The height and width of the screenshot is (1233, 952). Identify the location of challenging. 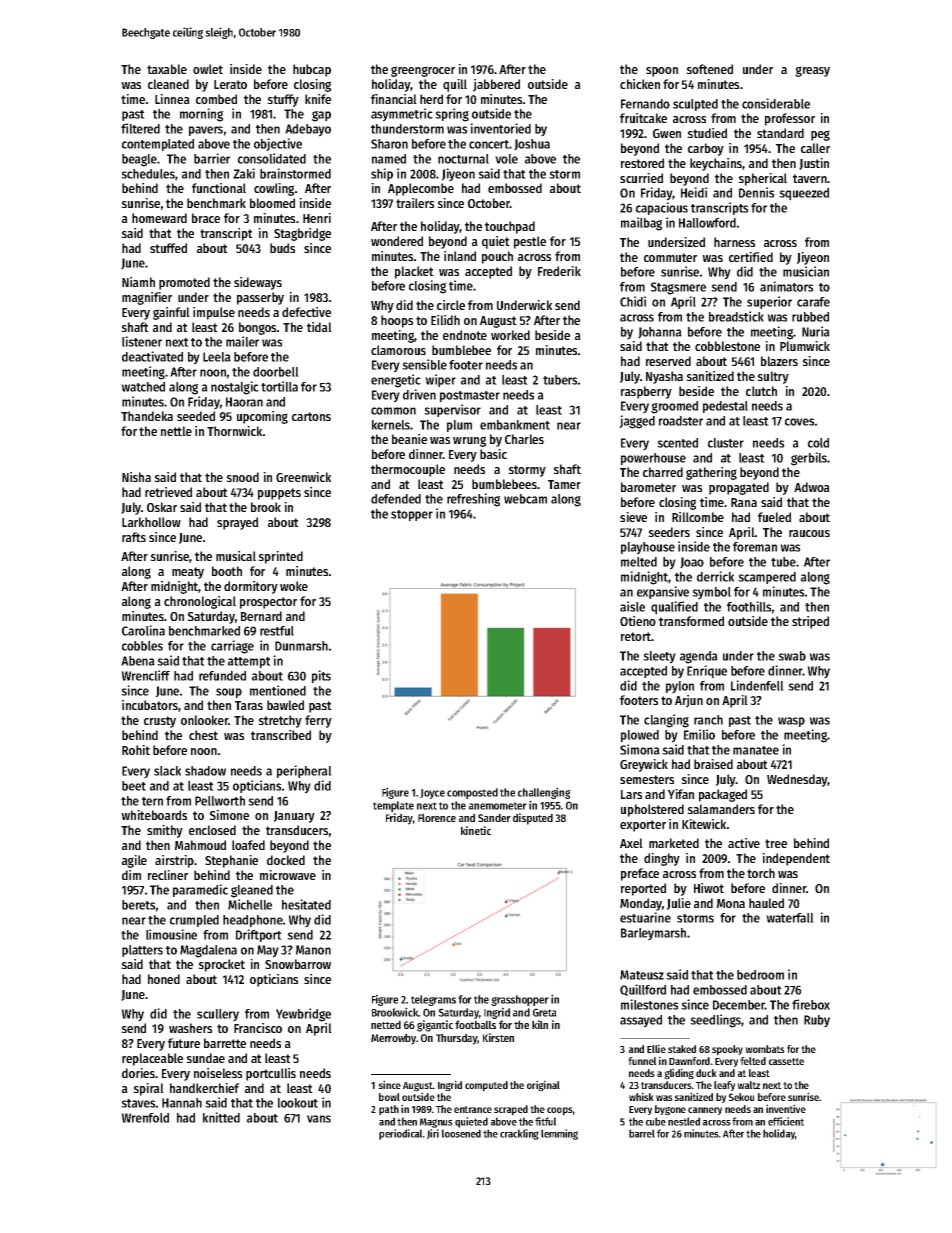
(544, 793).
